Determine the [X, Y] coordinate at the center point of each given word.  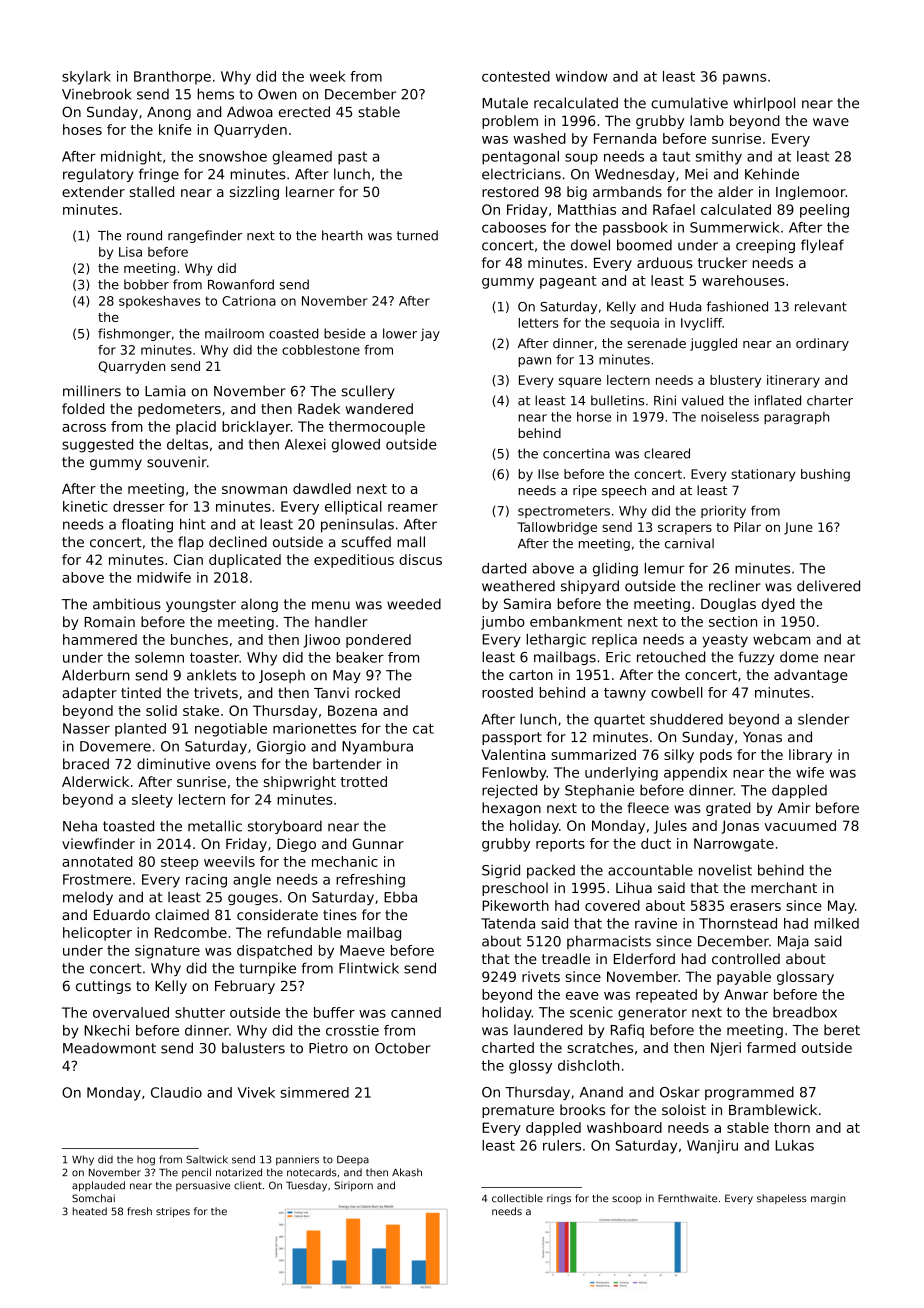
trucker [722, 262]
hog [146, 1161]
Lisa [130, 252]
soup [581, 159]
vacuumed [800, 825]
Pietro [328, 1048]
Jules [670, 827]
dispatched [274, 952]
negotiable [231, 730]
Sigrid [501, 871]
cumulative [689, 103]
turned [417, 235]
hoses [82, 129]
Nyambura [377, 748]
